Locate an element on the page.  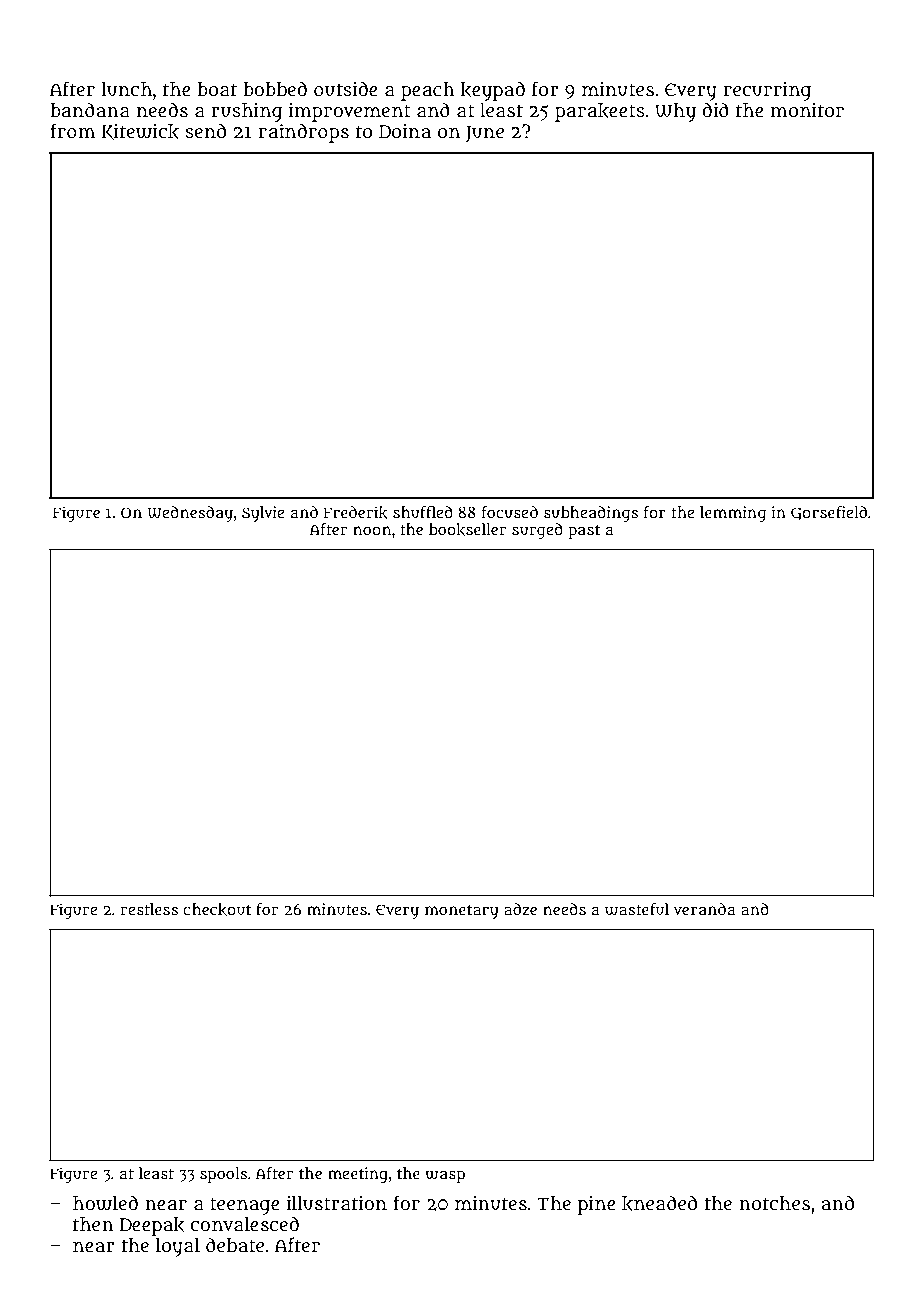
convalesced is located at coordinates (244, 1224).
